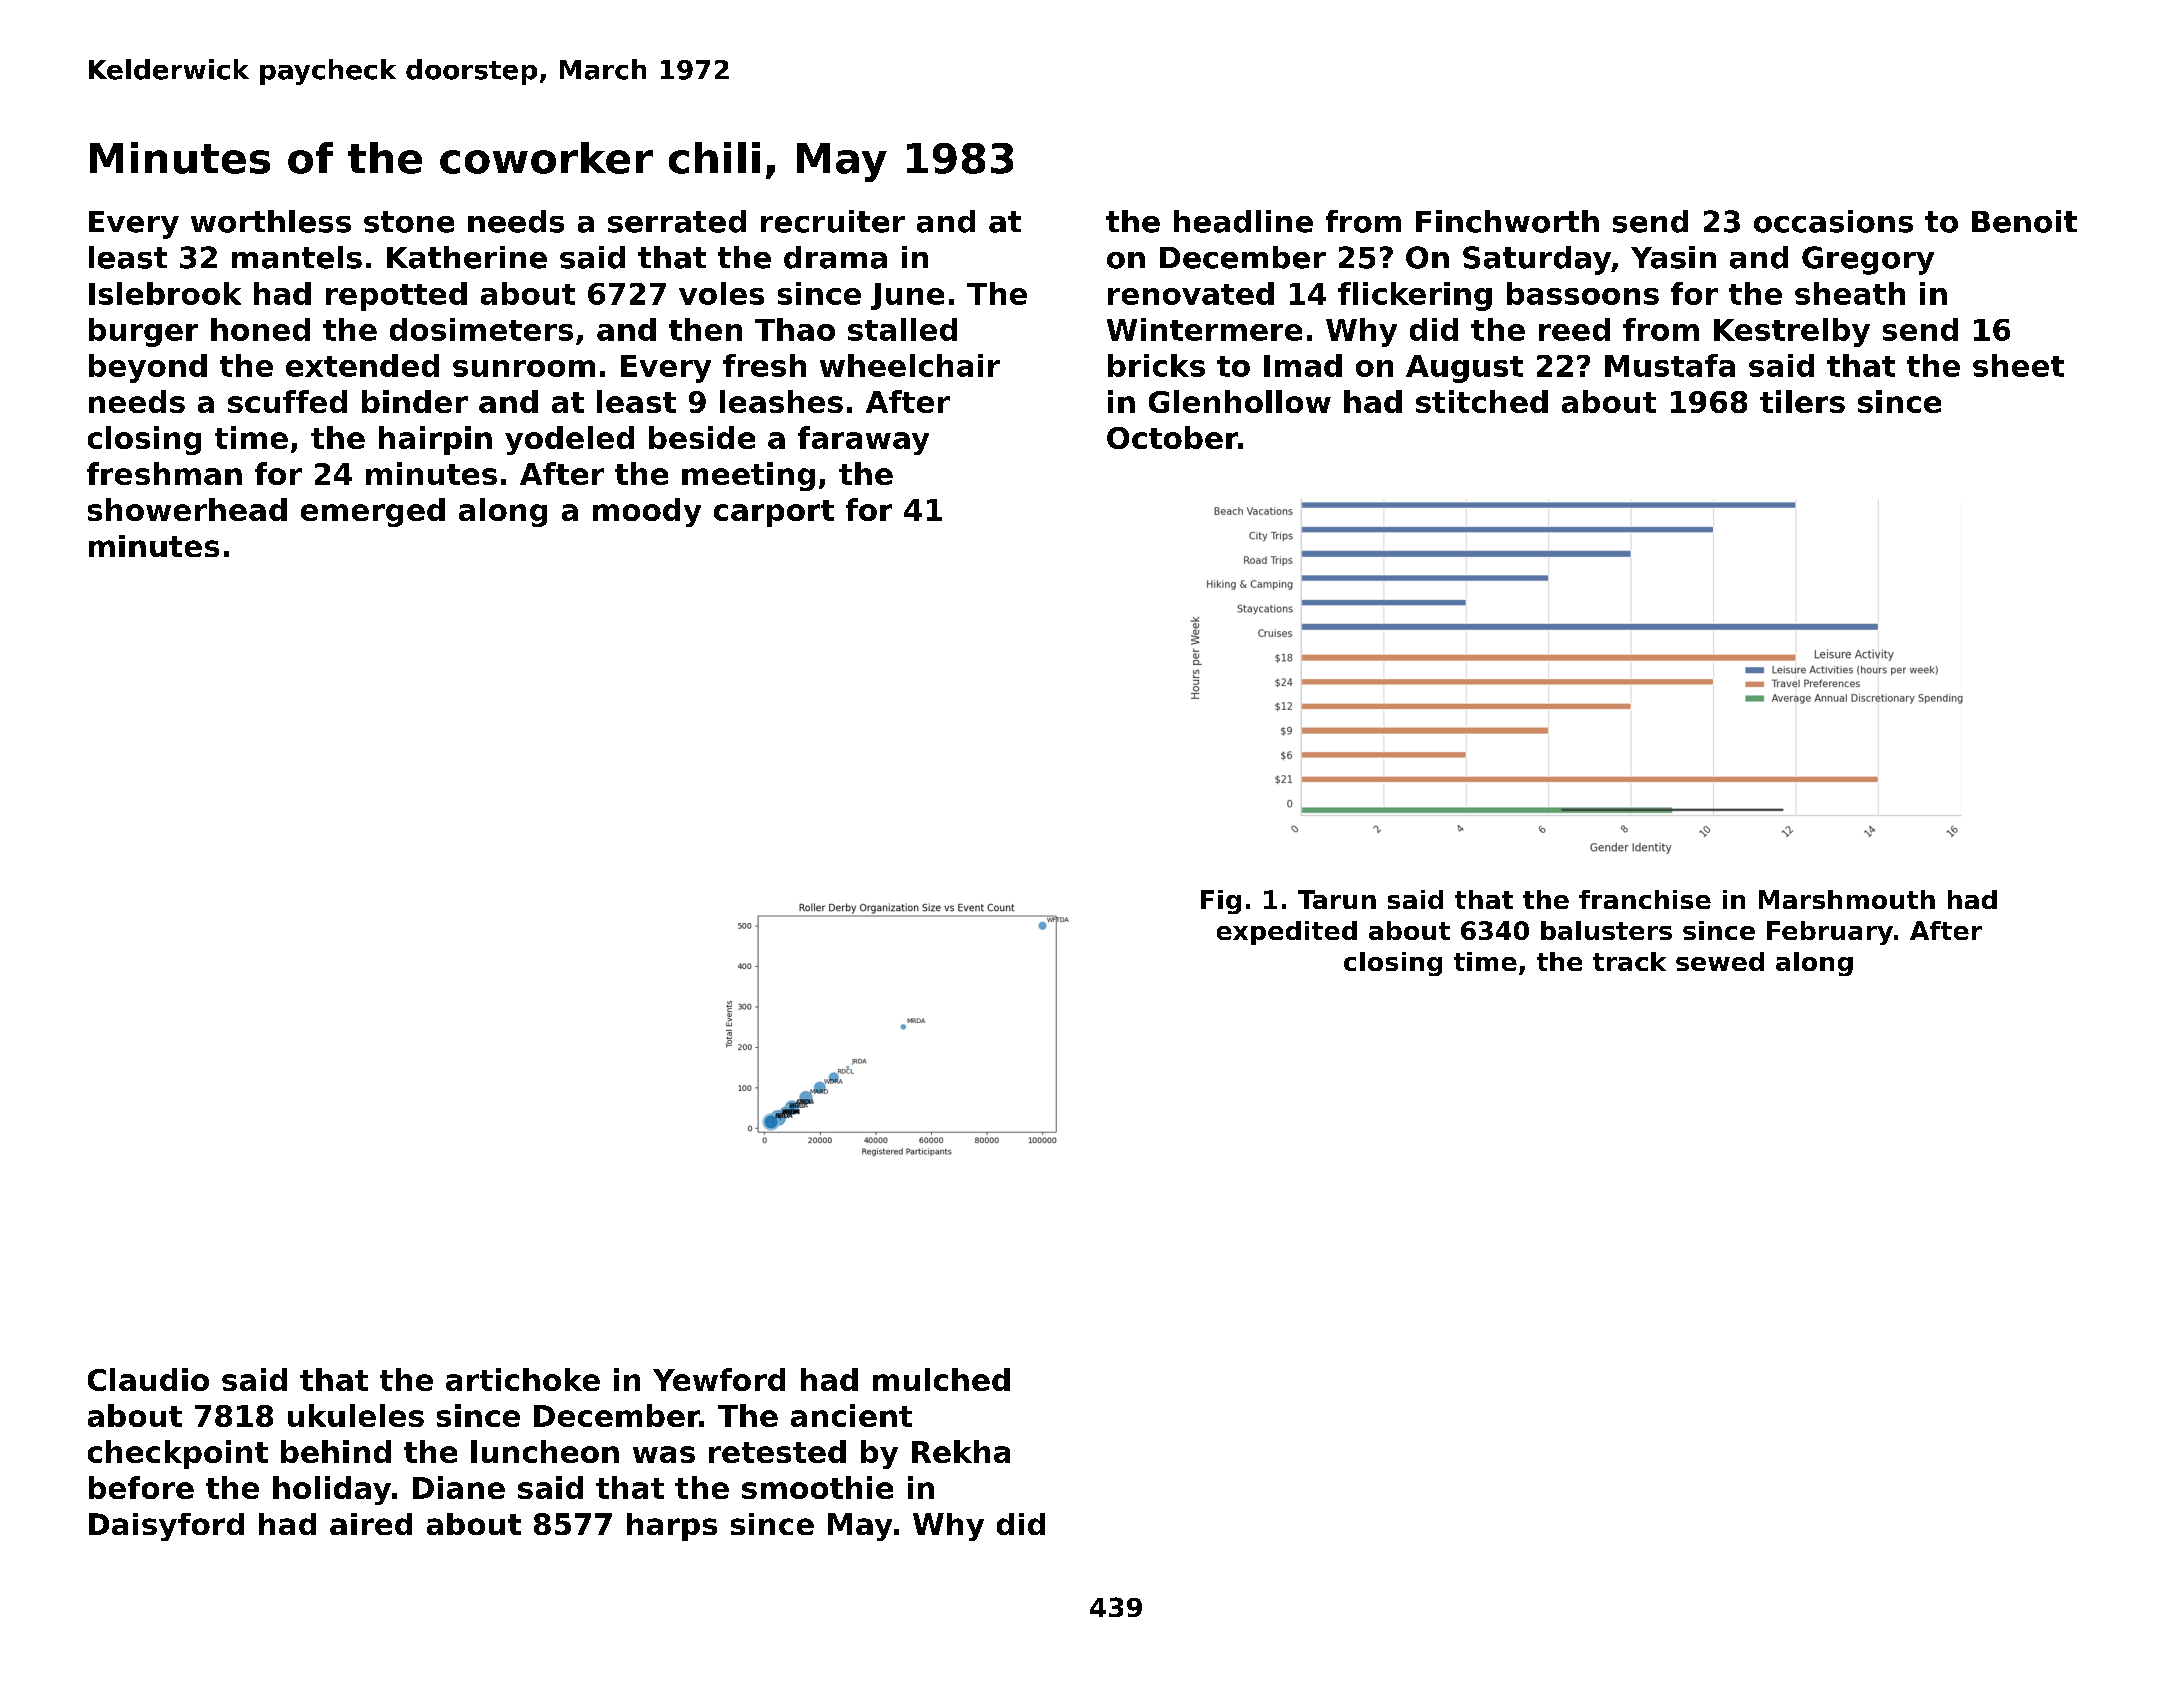 This page has height=1683, width=2178. Describe the element at coordinates (1802, 401) in the page. I see `tilers` at that location.
